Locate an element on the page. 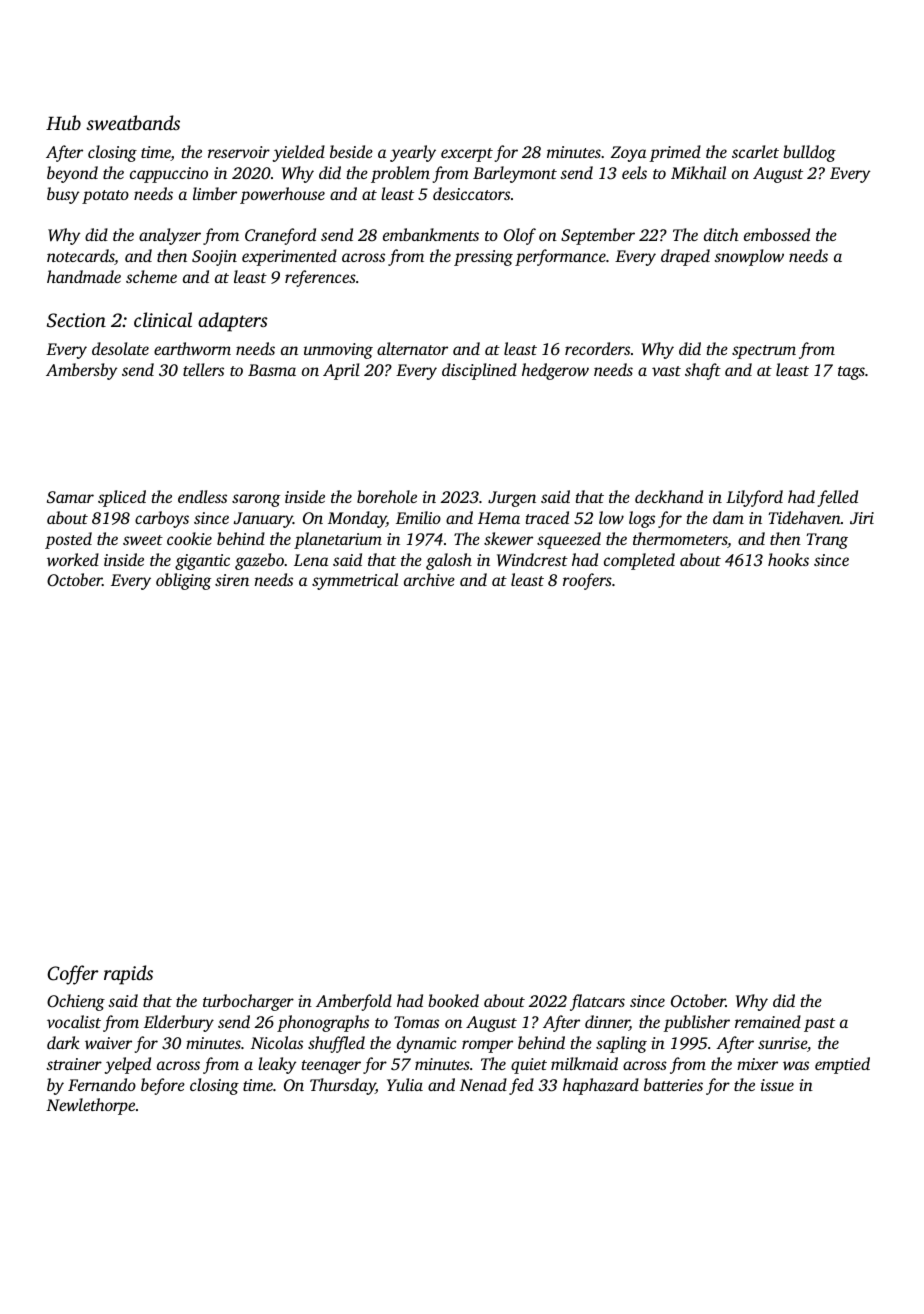 The image size is (924, 1314). hedgerow is located at coordinates (555, 371).
